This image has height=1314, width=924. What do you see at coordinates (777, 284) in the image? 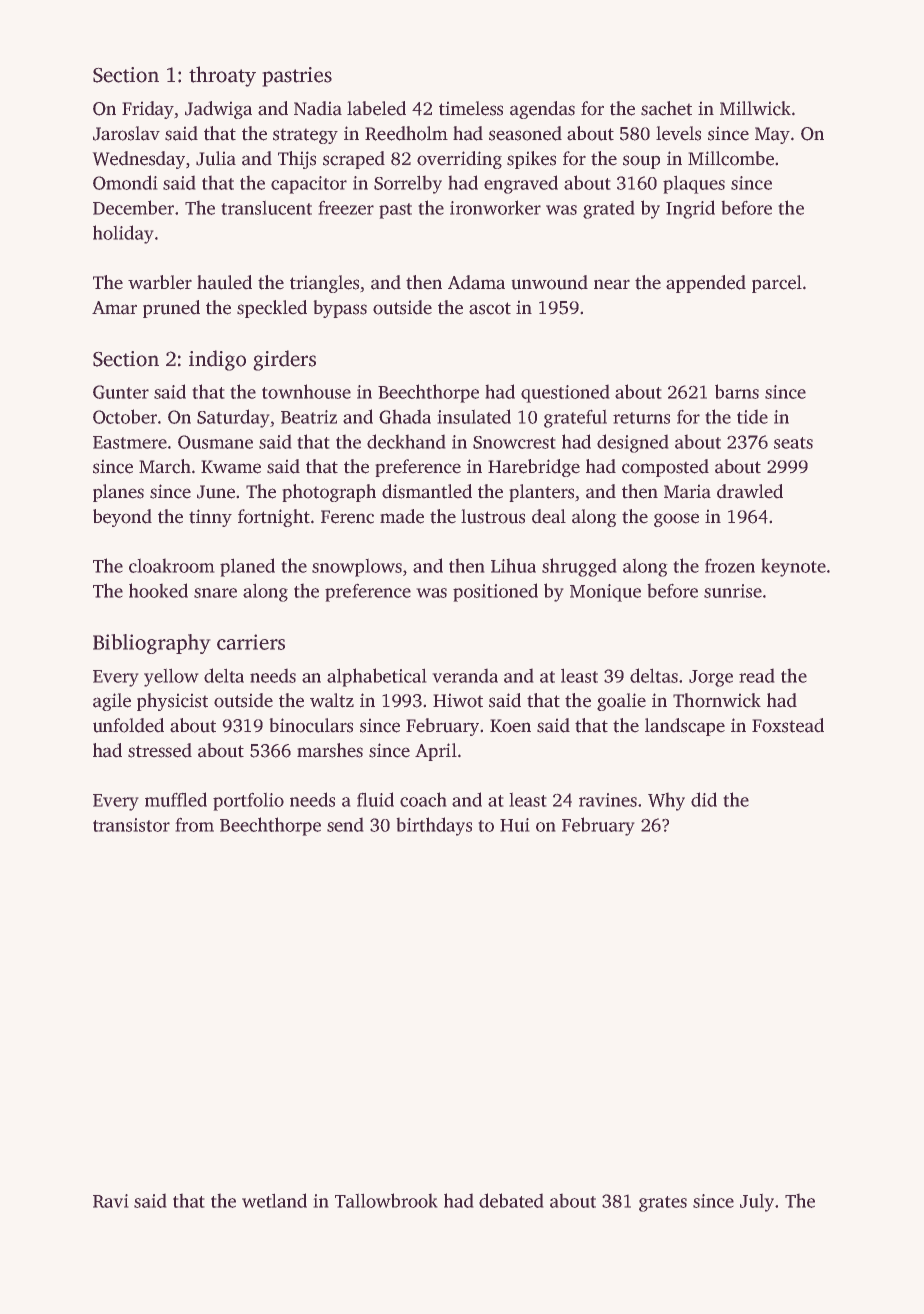
I see `parcel` at bounding box center [777, 284].
